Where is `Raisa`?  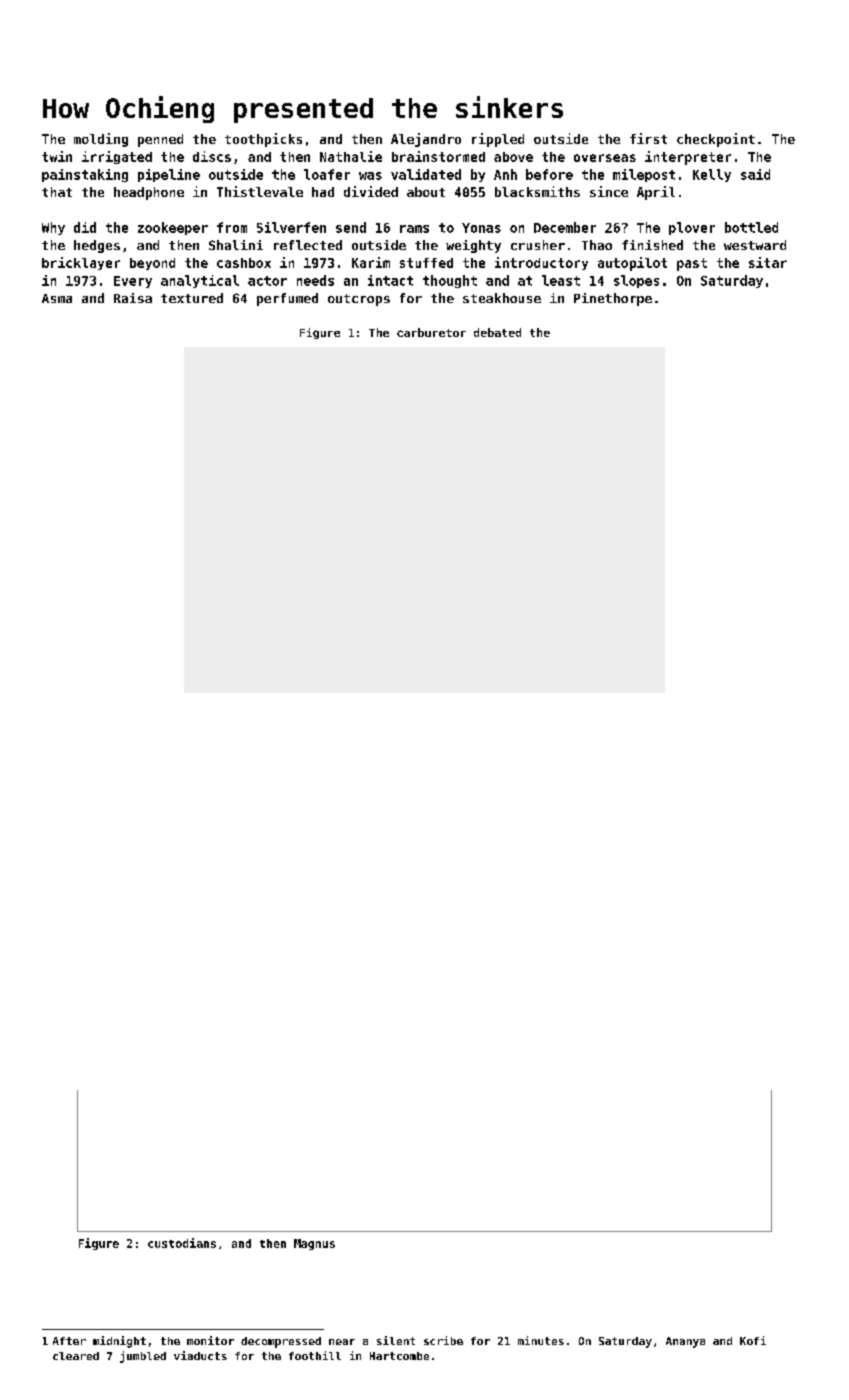
Raisa is located at coordinates (133, 298).
